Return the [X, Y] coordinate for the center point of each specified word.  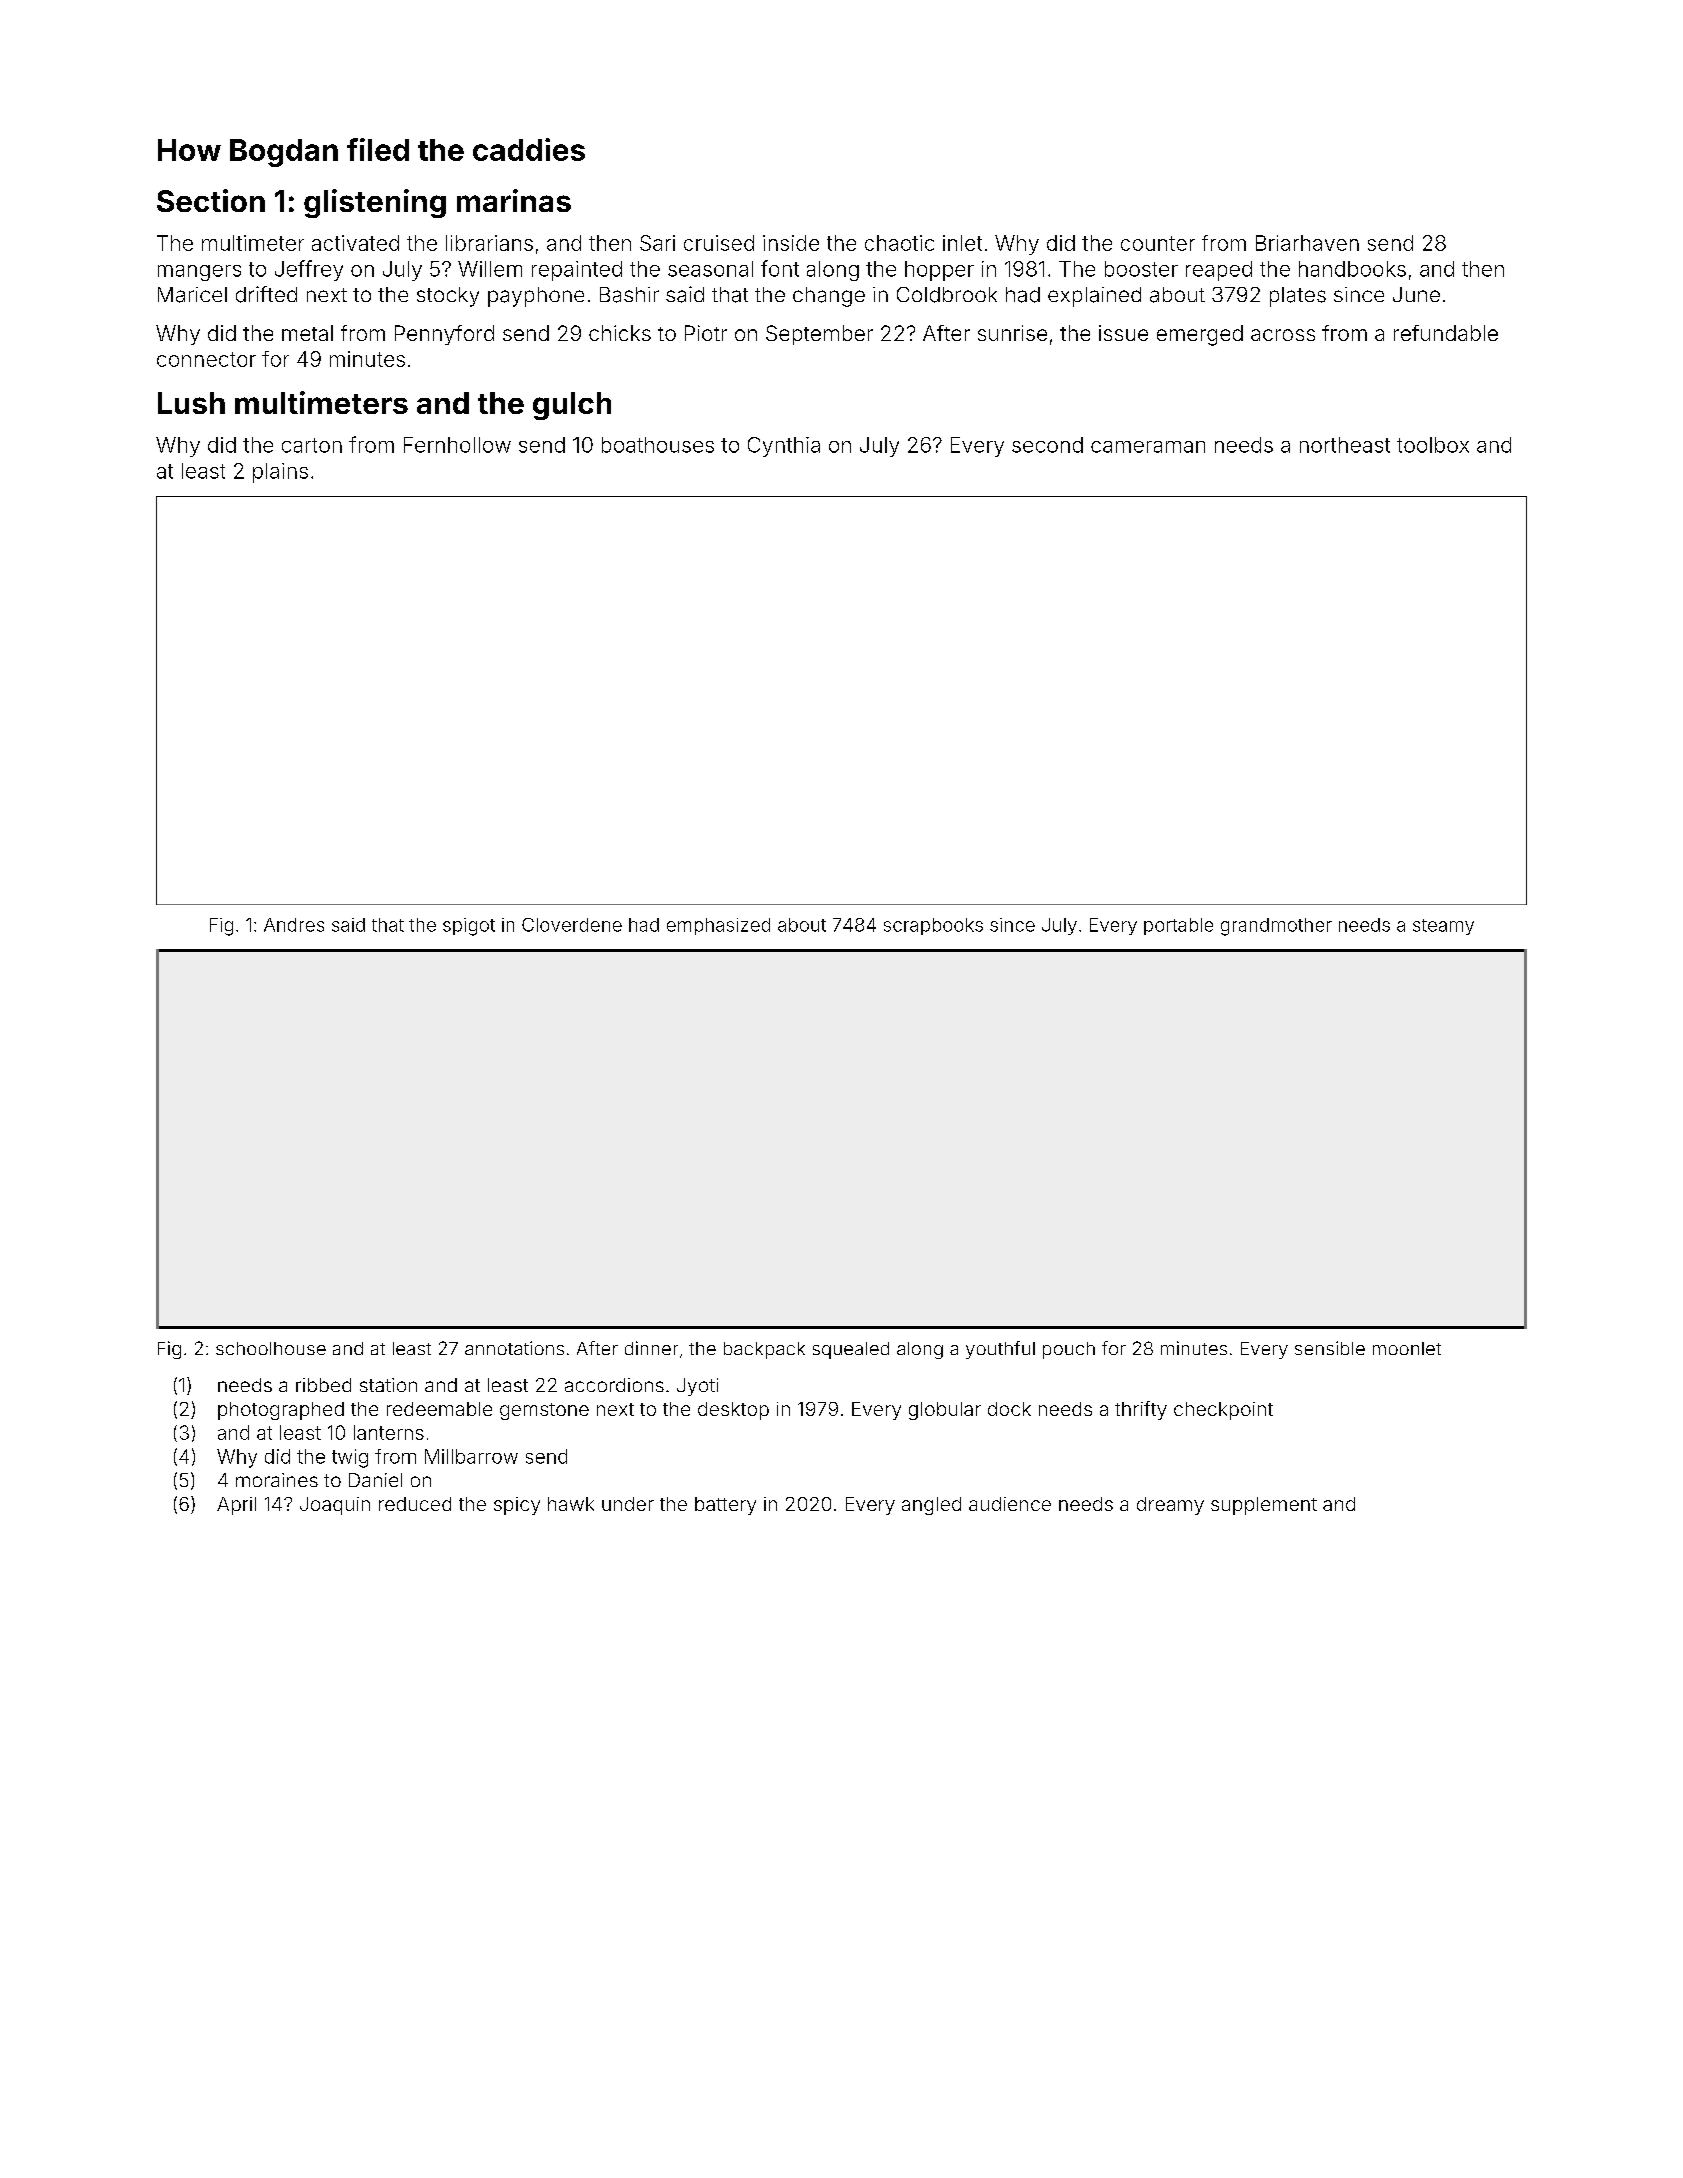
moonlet [1407, 1348]
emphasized [718, 926]
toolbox [1433, 445]
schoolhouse [271, 1348]
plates [1298, 297]
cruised [719, 243]
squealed [851, 1350]
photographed [281, 1411]
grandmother [1276, 927]
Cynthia [784, 447]
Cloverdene [572, 925]
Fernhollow [457, 445]
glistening [375, 203]
